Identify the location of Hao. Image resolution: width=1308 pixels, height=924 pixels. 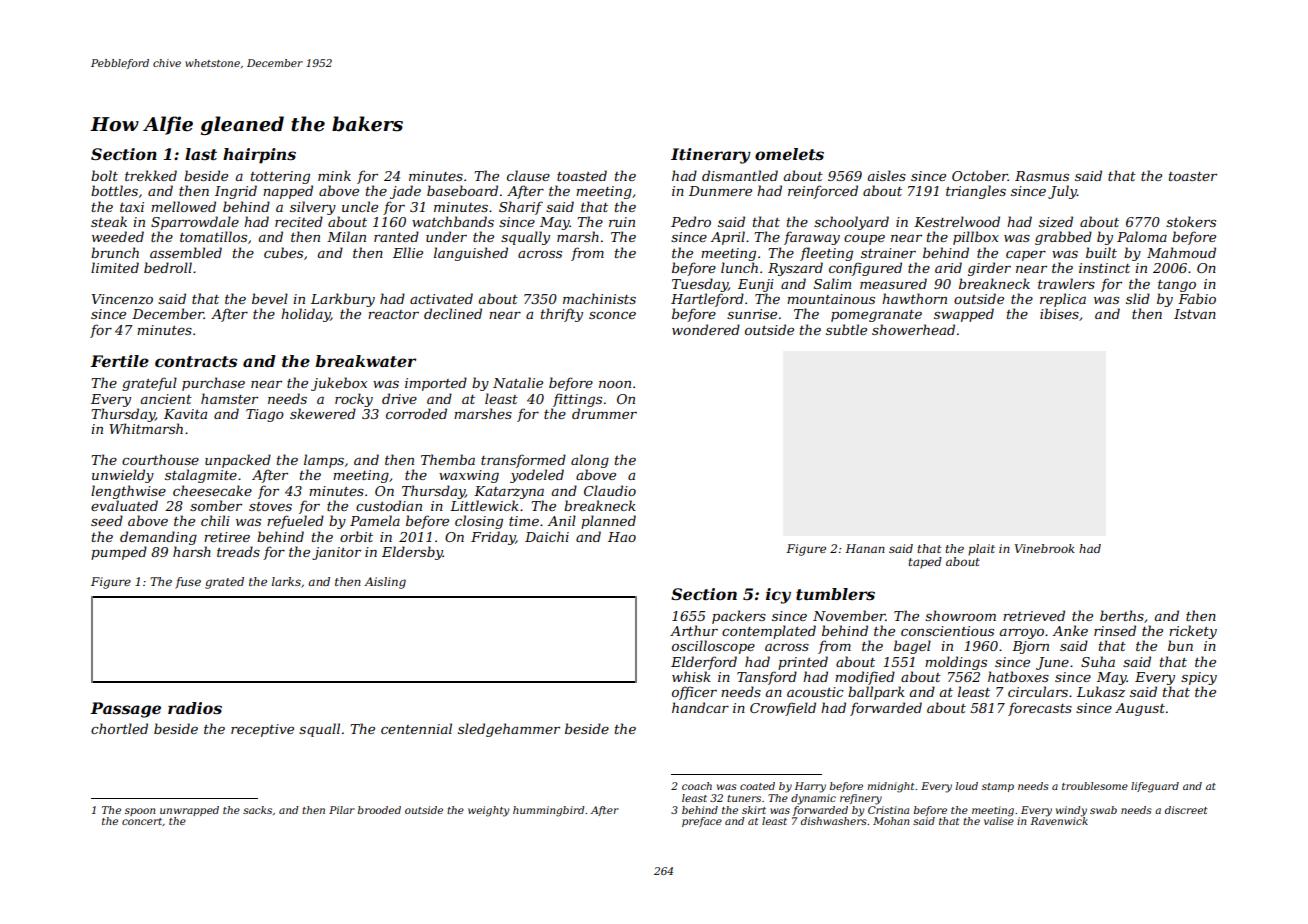
(622, 537).
